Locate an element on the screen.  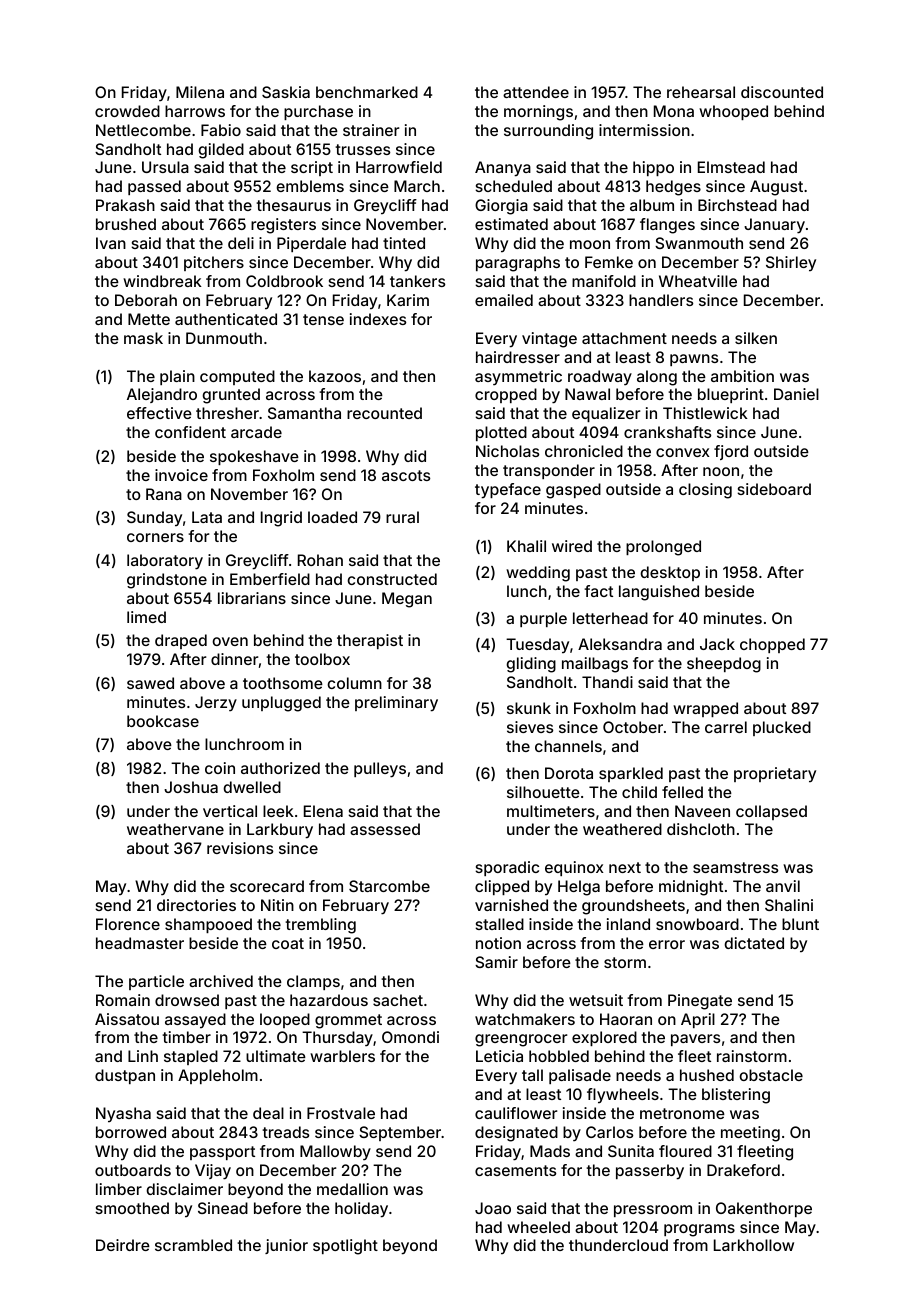
proprietary is located at coordinates (775, 774).
